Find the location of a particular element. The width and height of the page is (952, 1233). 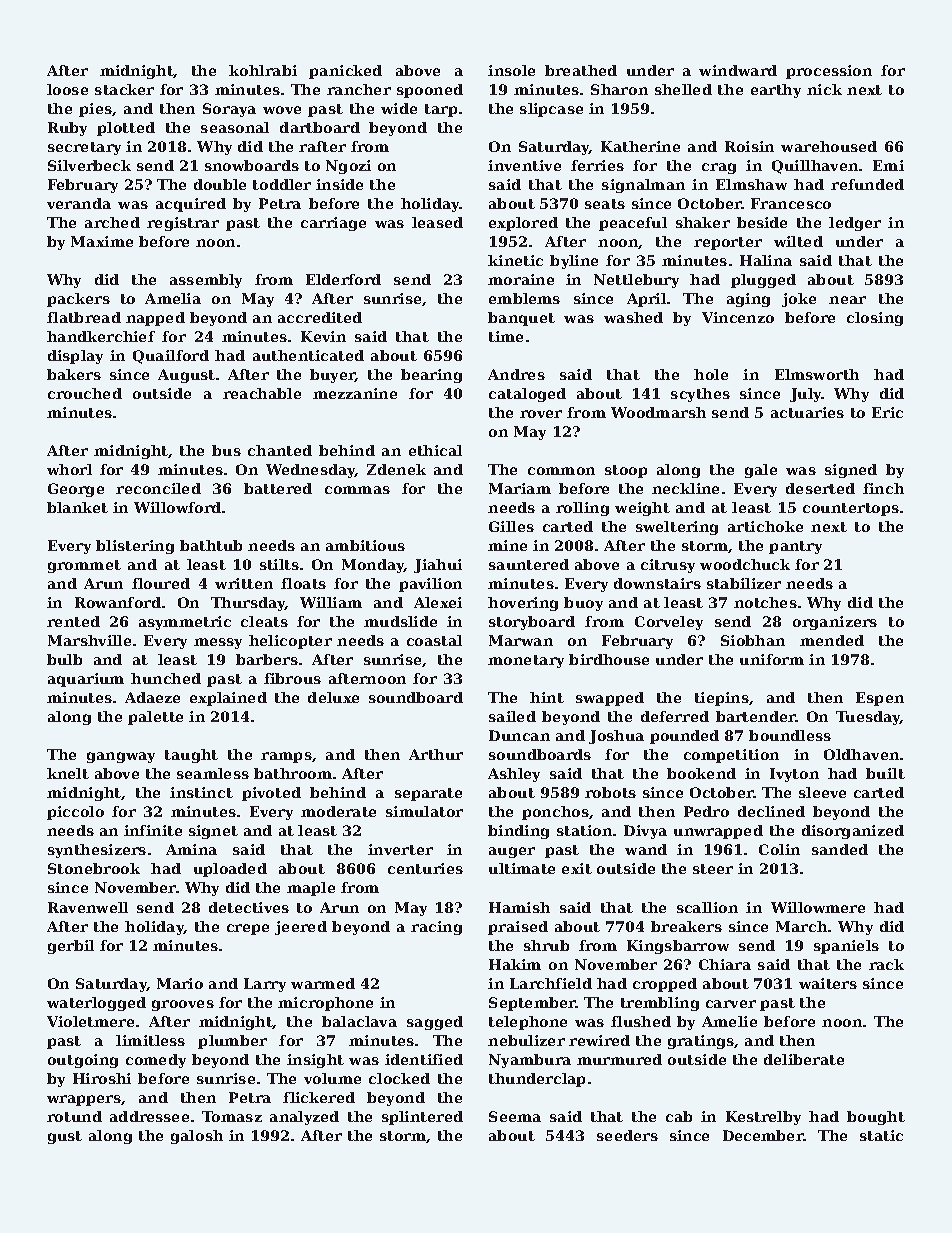

birdhouse is located at coordinates (609, 659).
